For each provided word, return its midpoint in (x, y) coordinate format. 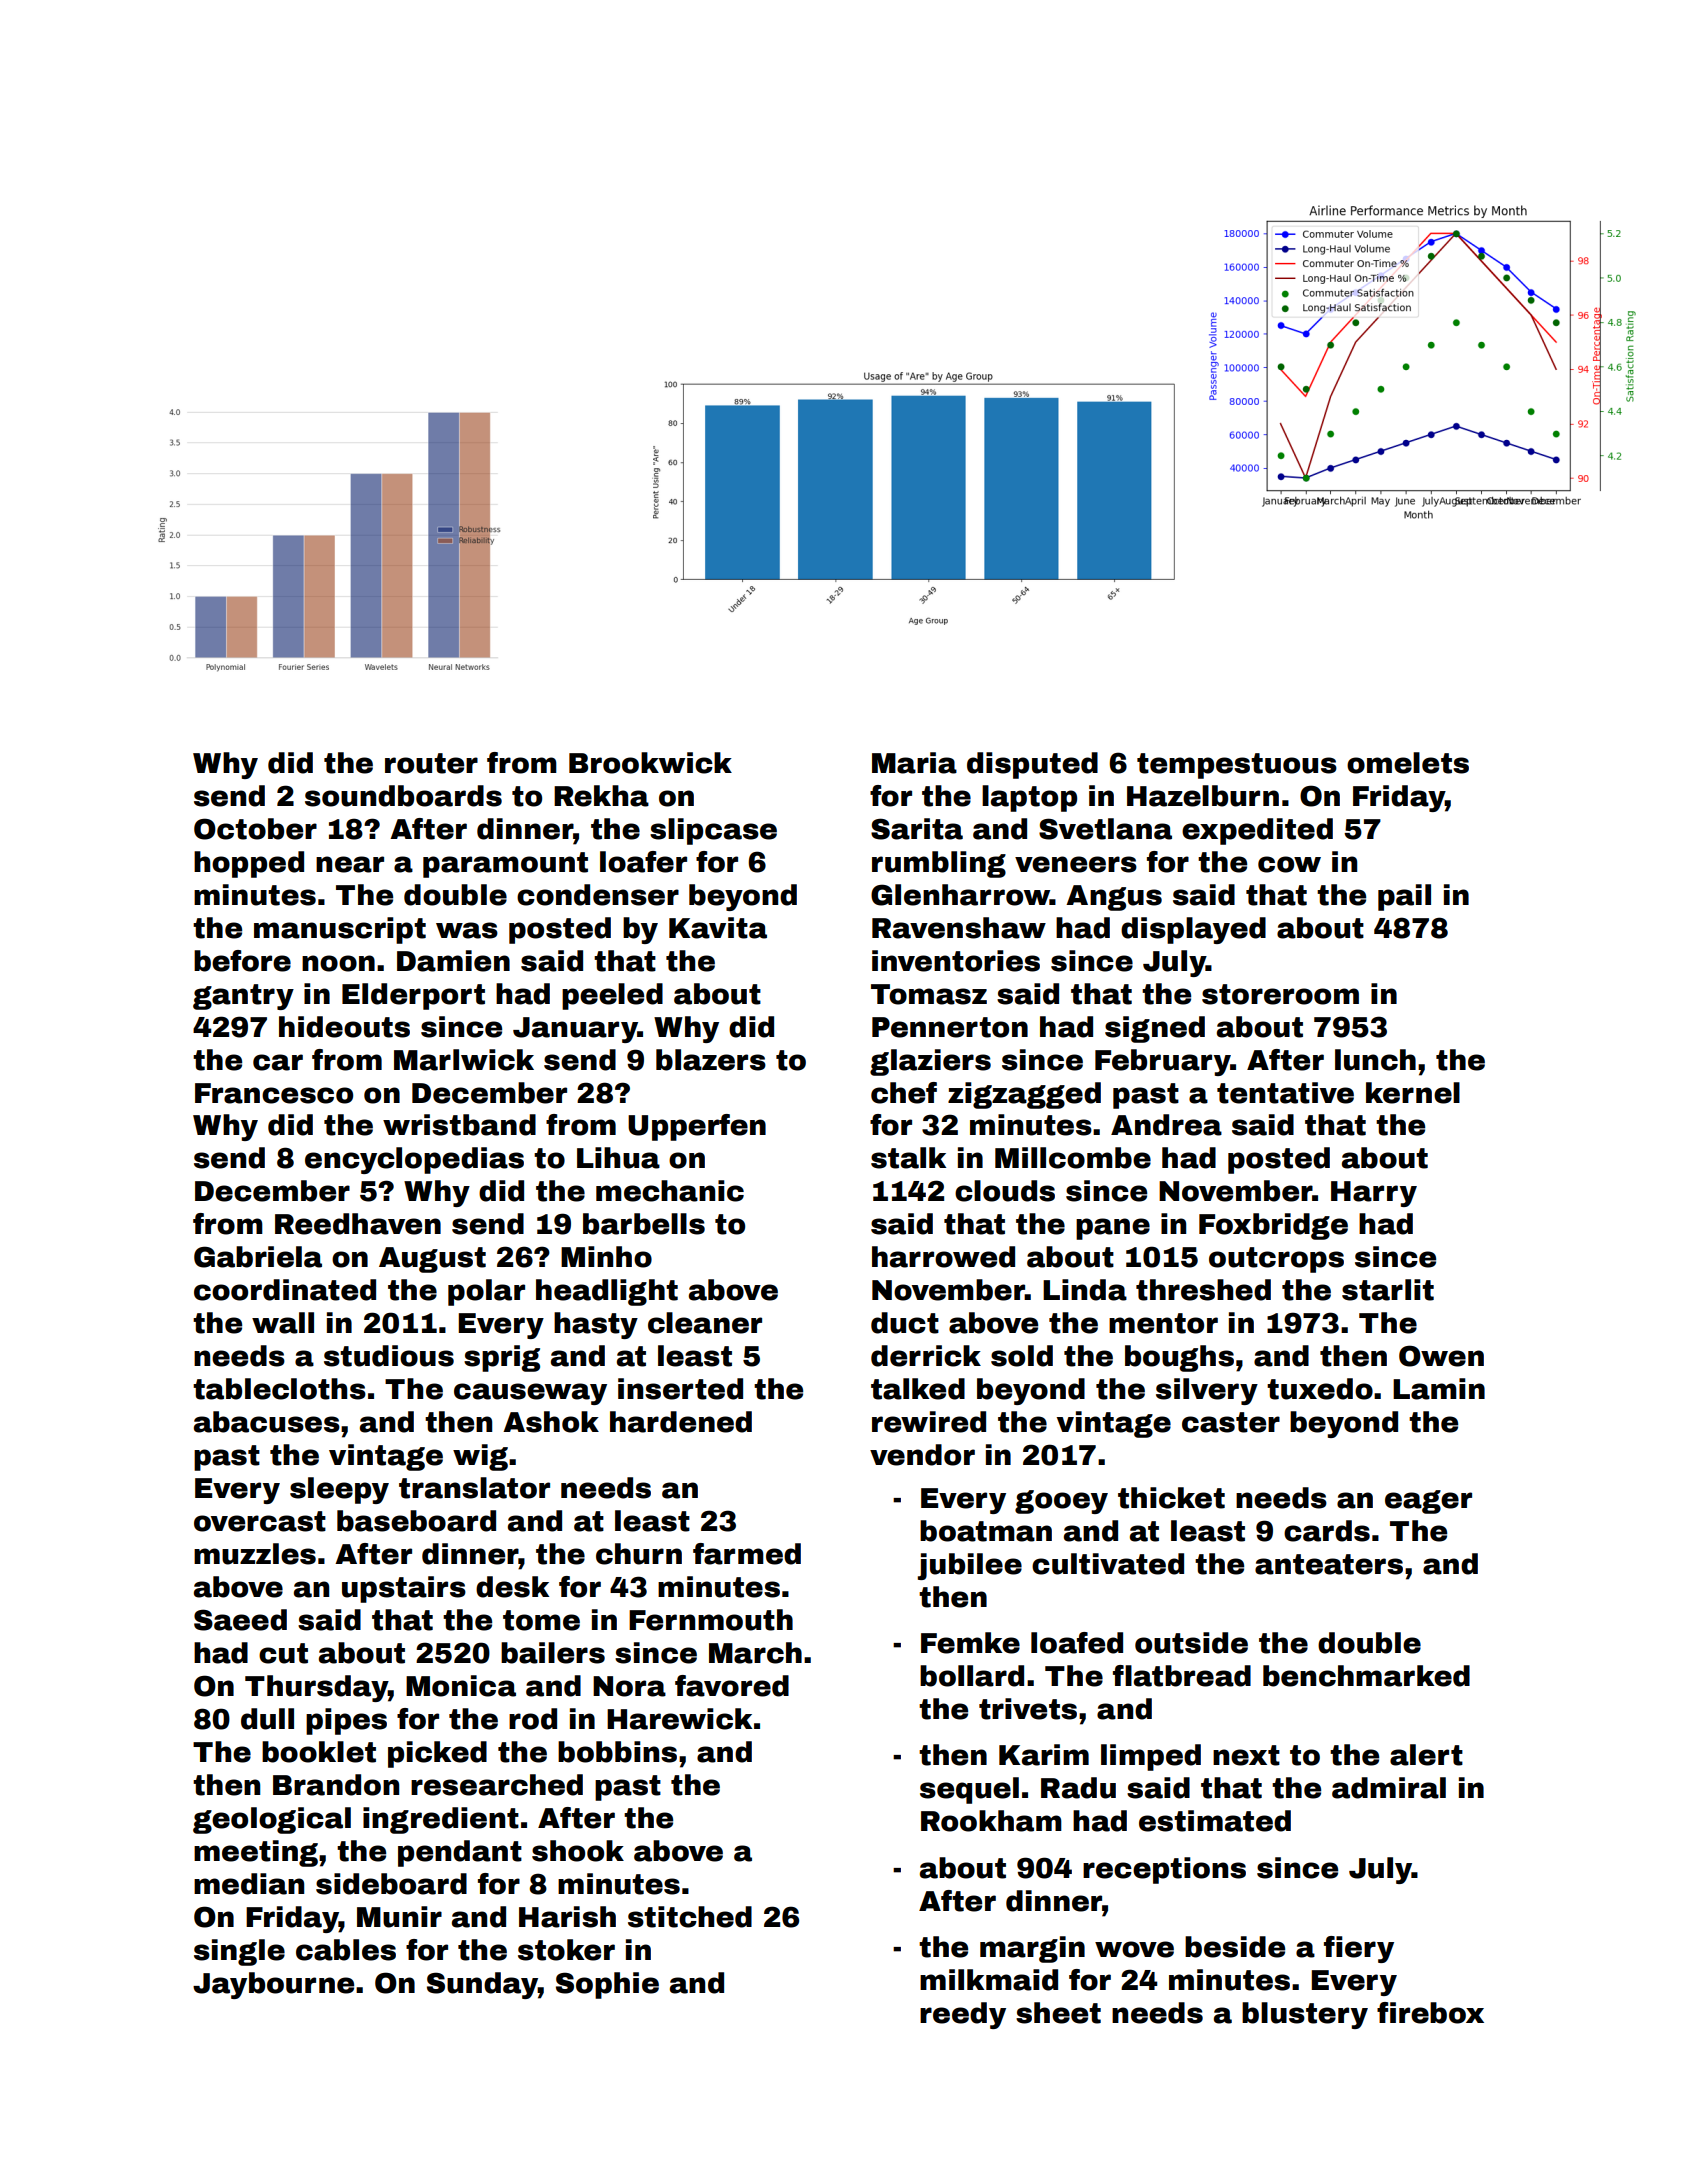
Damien (453, 961)
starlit (1388, 1290)
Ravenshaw (959, 928)
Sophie (607, 1985)
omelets (1408, 763)
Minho (606, 1257)
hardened (681, 1422)
